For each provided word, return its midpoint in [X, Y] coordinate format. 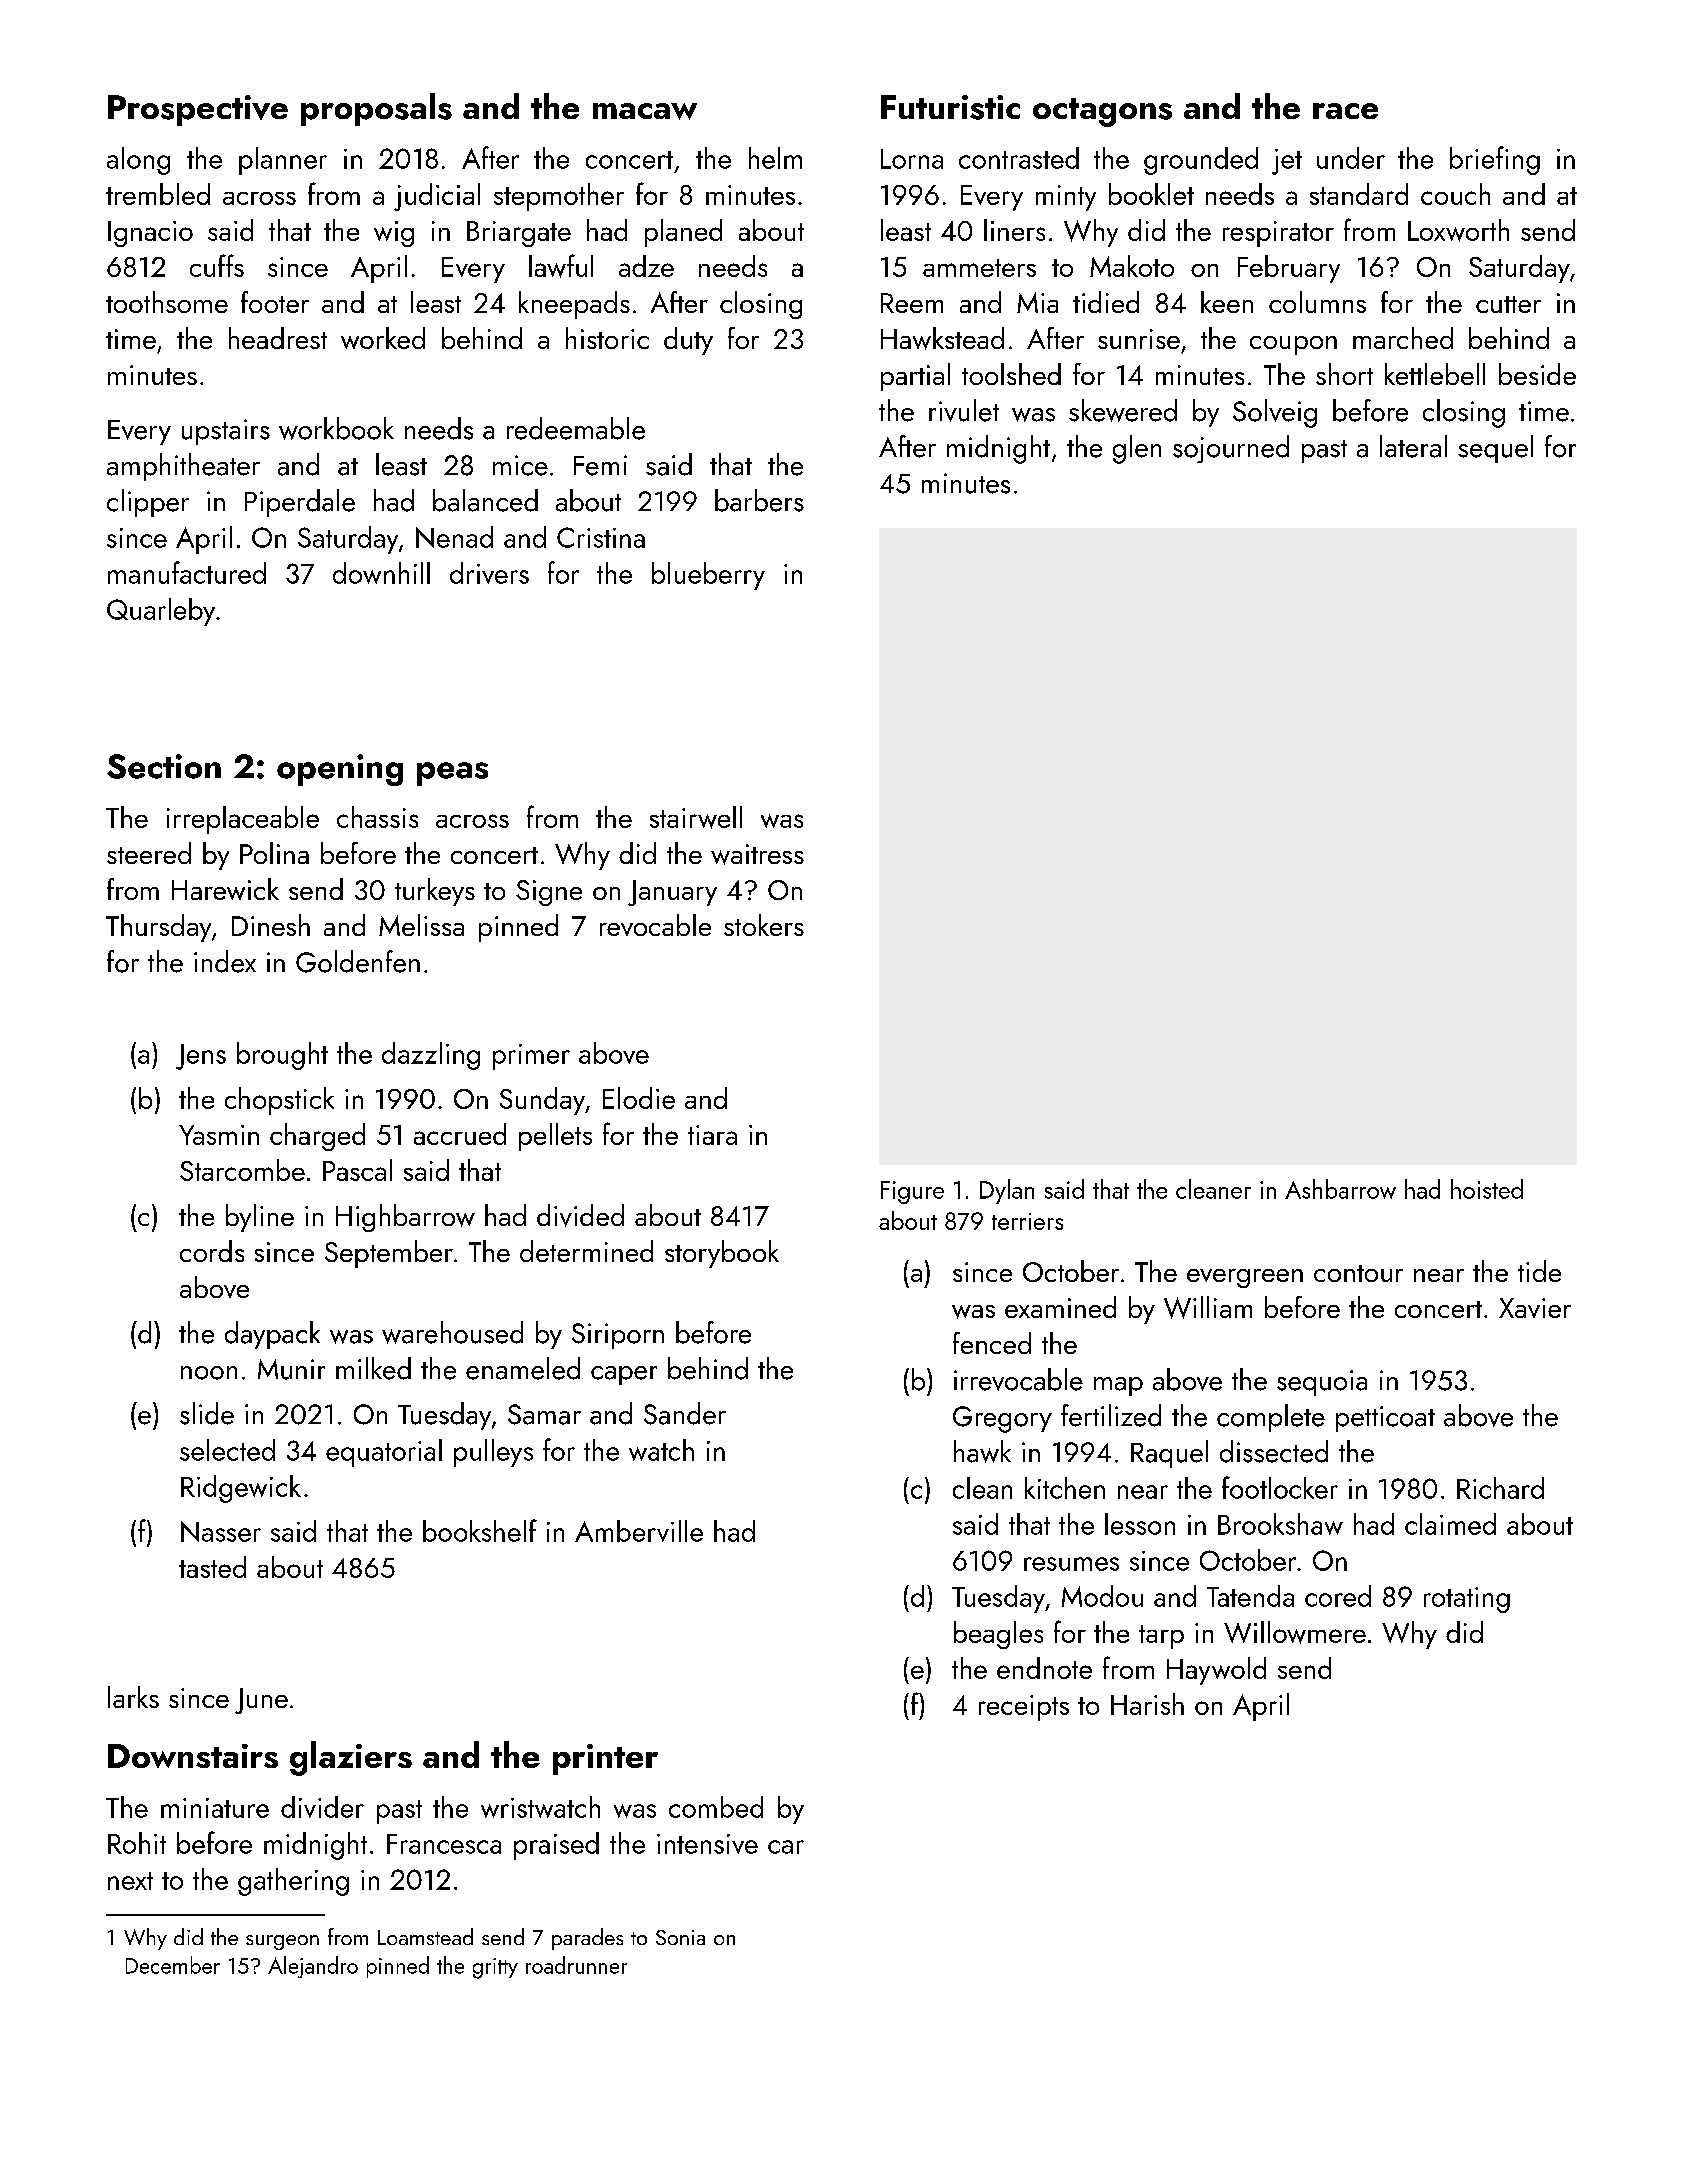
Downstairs [193, 1756]
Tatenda [1250, 1596]
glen [1137, 449]
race [1345, 111]
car [786, 1847]
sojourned [1231, 449]
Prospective [198, 110]
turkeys [435, 892]
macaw [645, 111]
